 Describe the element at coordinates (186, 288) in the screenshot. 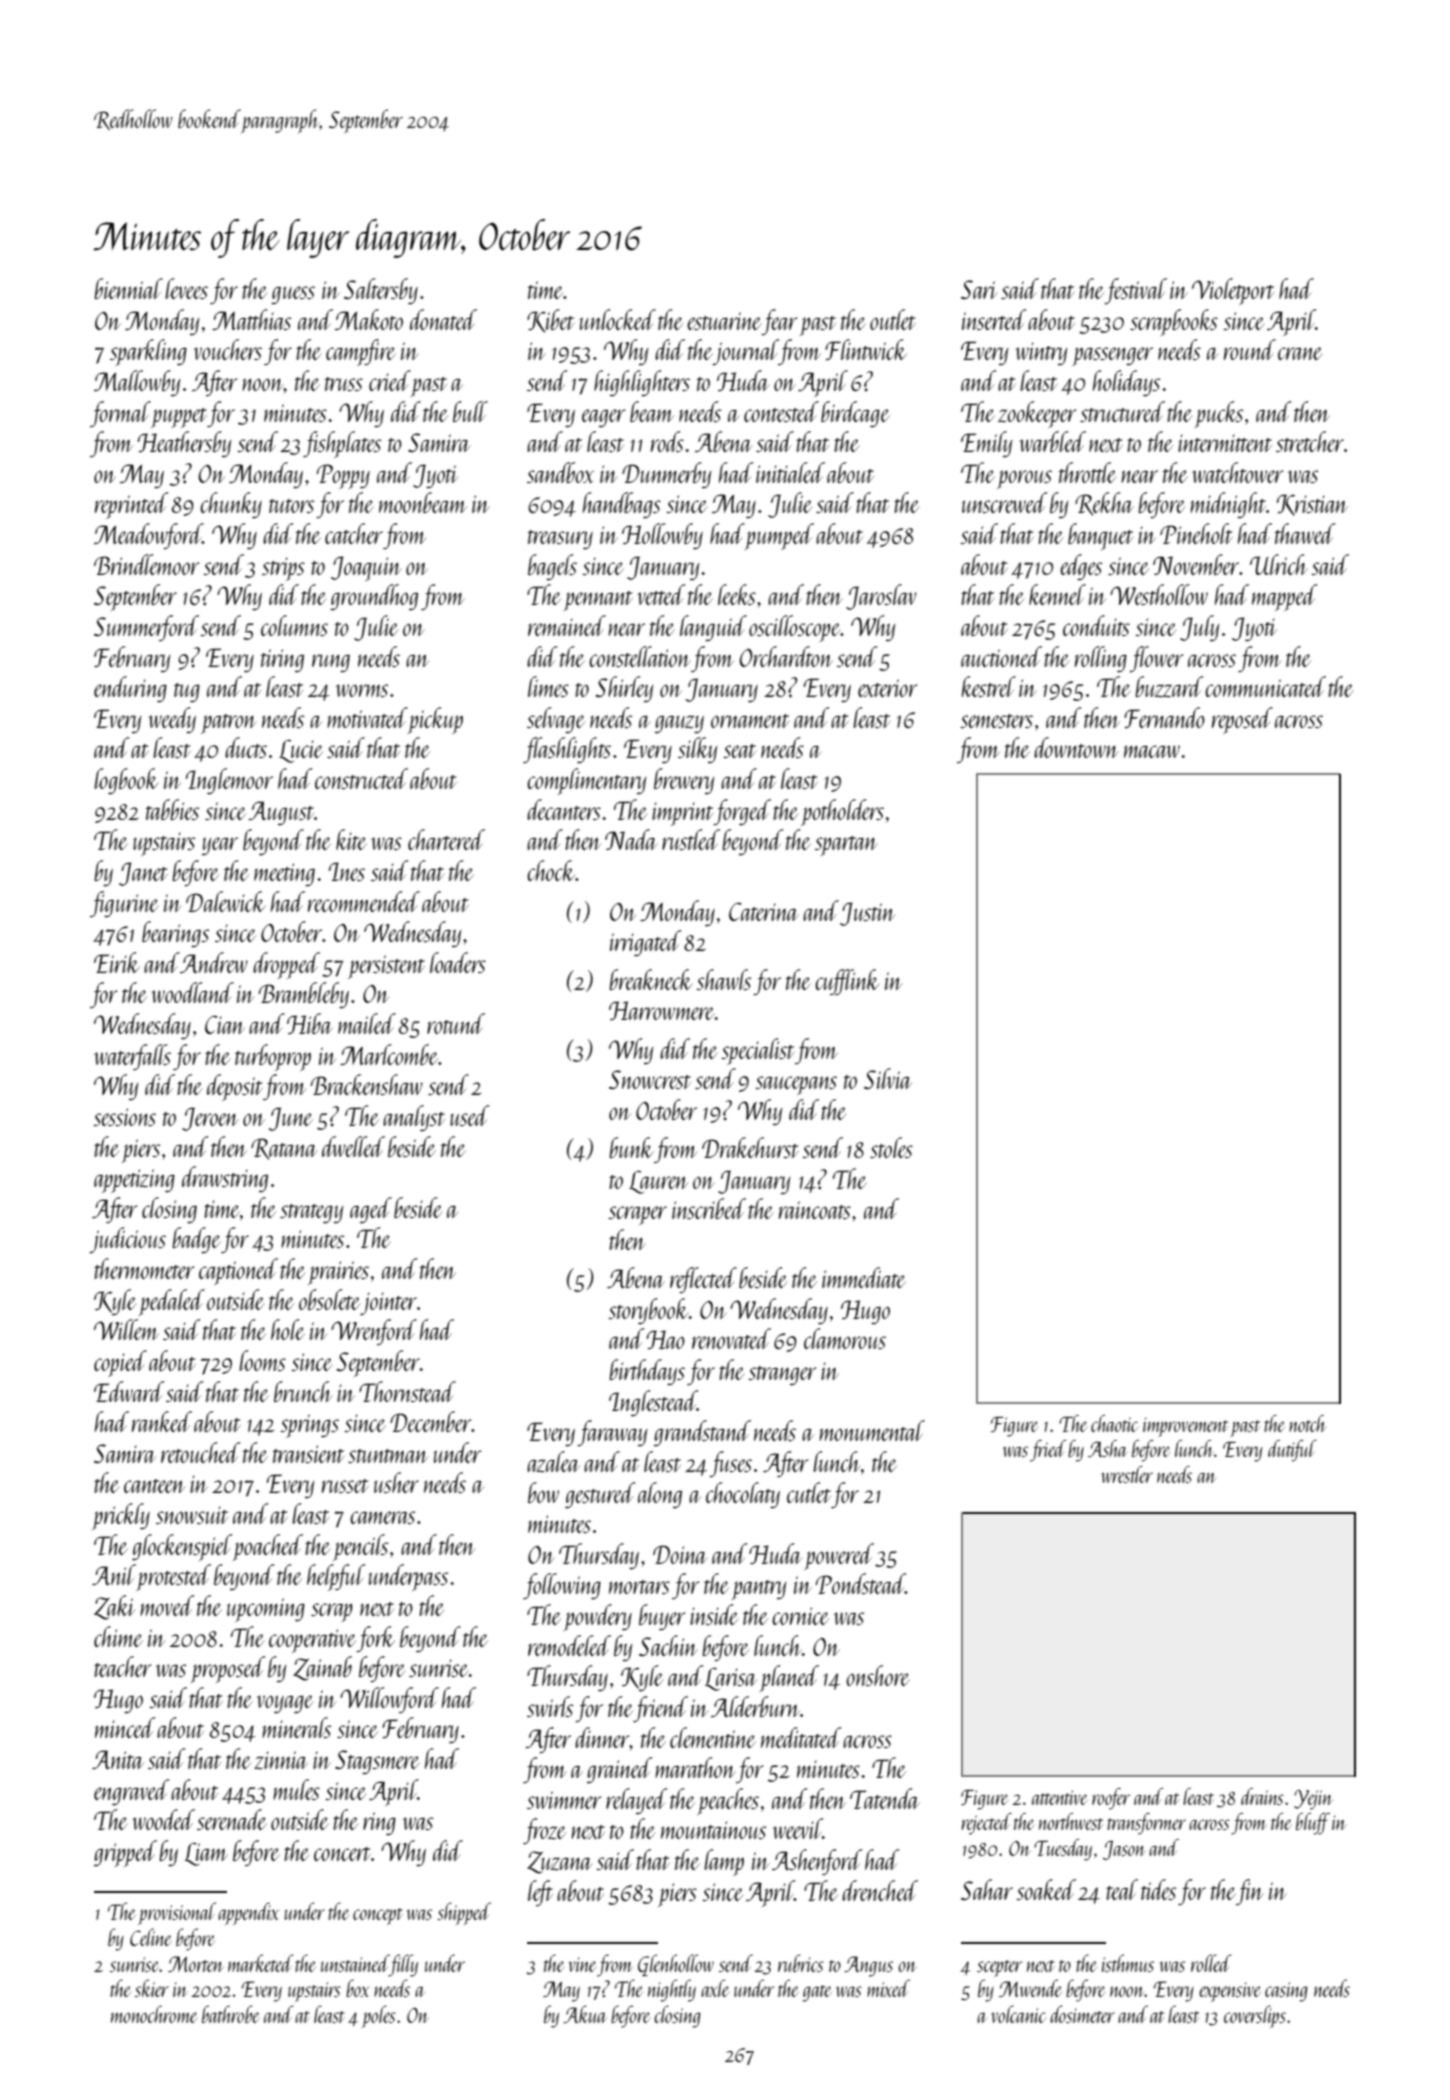

I see `levees` at that location.
